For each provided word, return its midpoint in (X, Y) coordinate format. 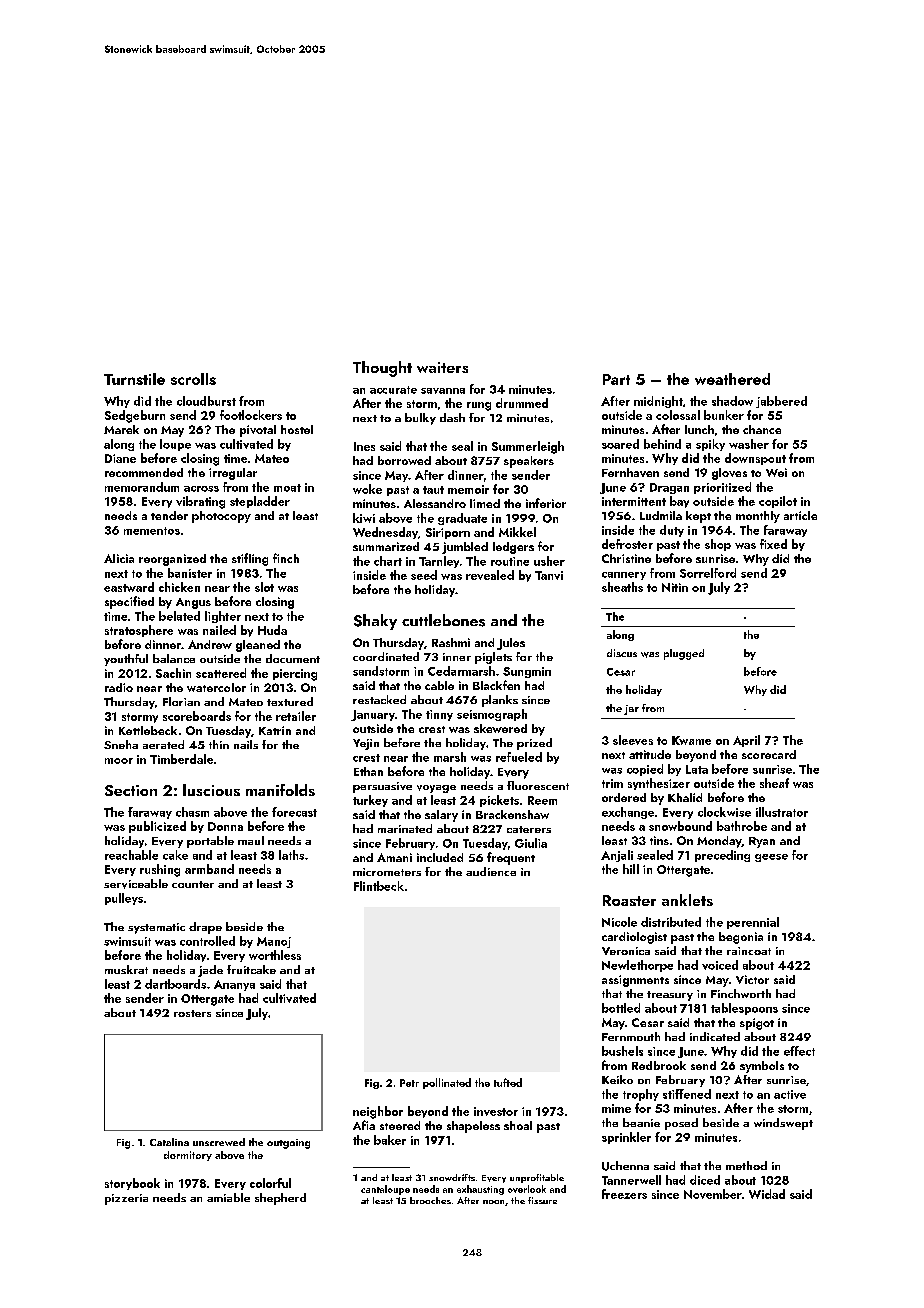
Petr (409, 1083)
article (800, 515)
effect (799, 1051)
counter (193, 884)
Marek (121, 429)
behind (662, 444)
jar (631, 710)
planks (500, 701)
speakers (529, 462)
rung (479, 406)
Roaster (629, 900)
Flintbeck (379, 886)
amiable (228, 1197)
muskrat (126, 969)
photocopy (221, 517)
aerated (163, 744)
